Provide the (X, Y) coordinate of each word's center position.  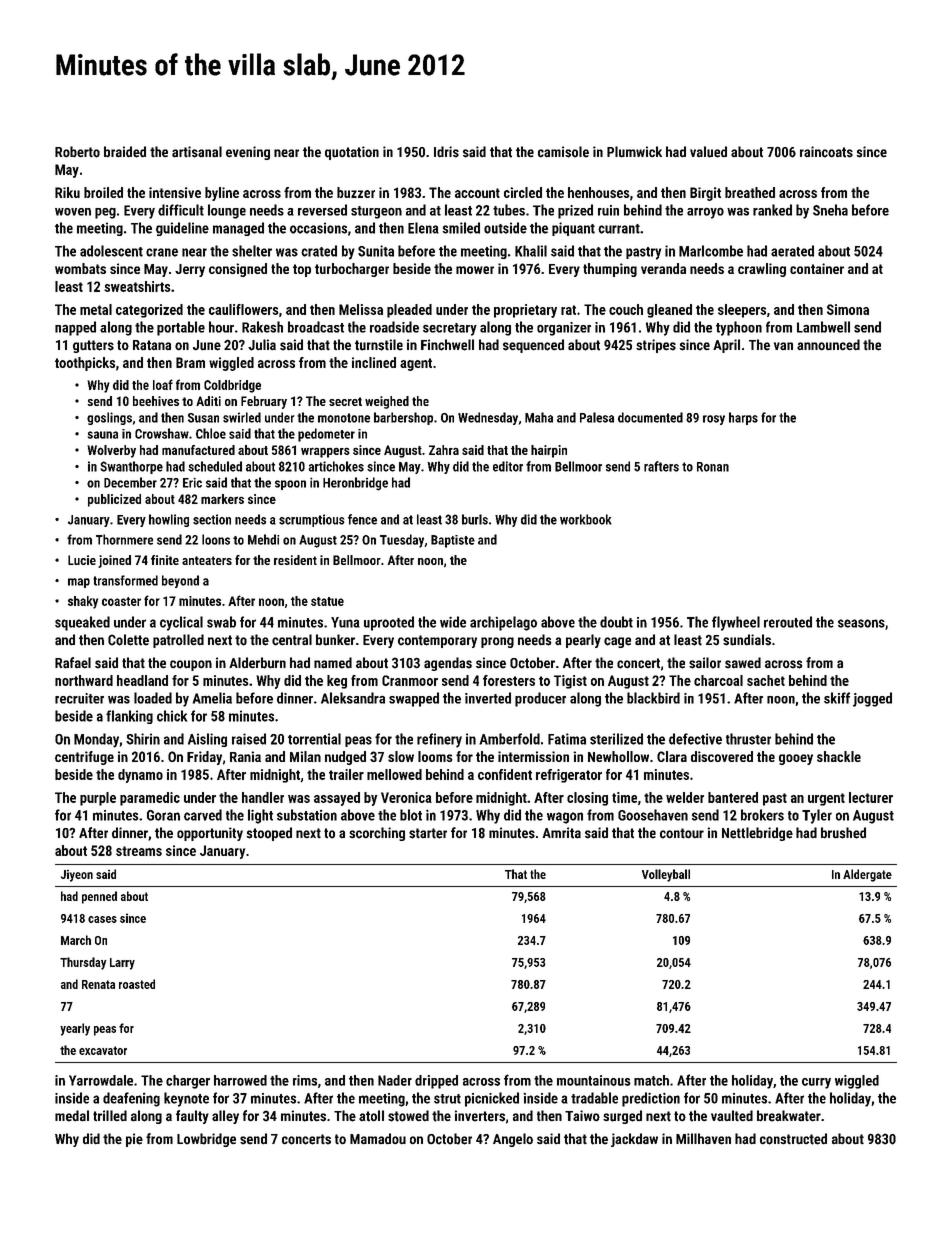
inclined (374, 362)
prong (497, 642)
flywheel (736, 623)
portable (181, 328)
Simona (848, 309)
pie (134, 1140)
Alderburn (257, 663)
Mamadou (378, 1138)
